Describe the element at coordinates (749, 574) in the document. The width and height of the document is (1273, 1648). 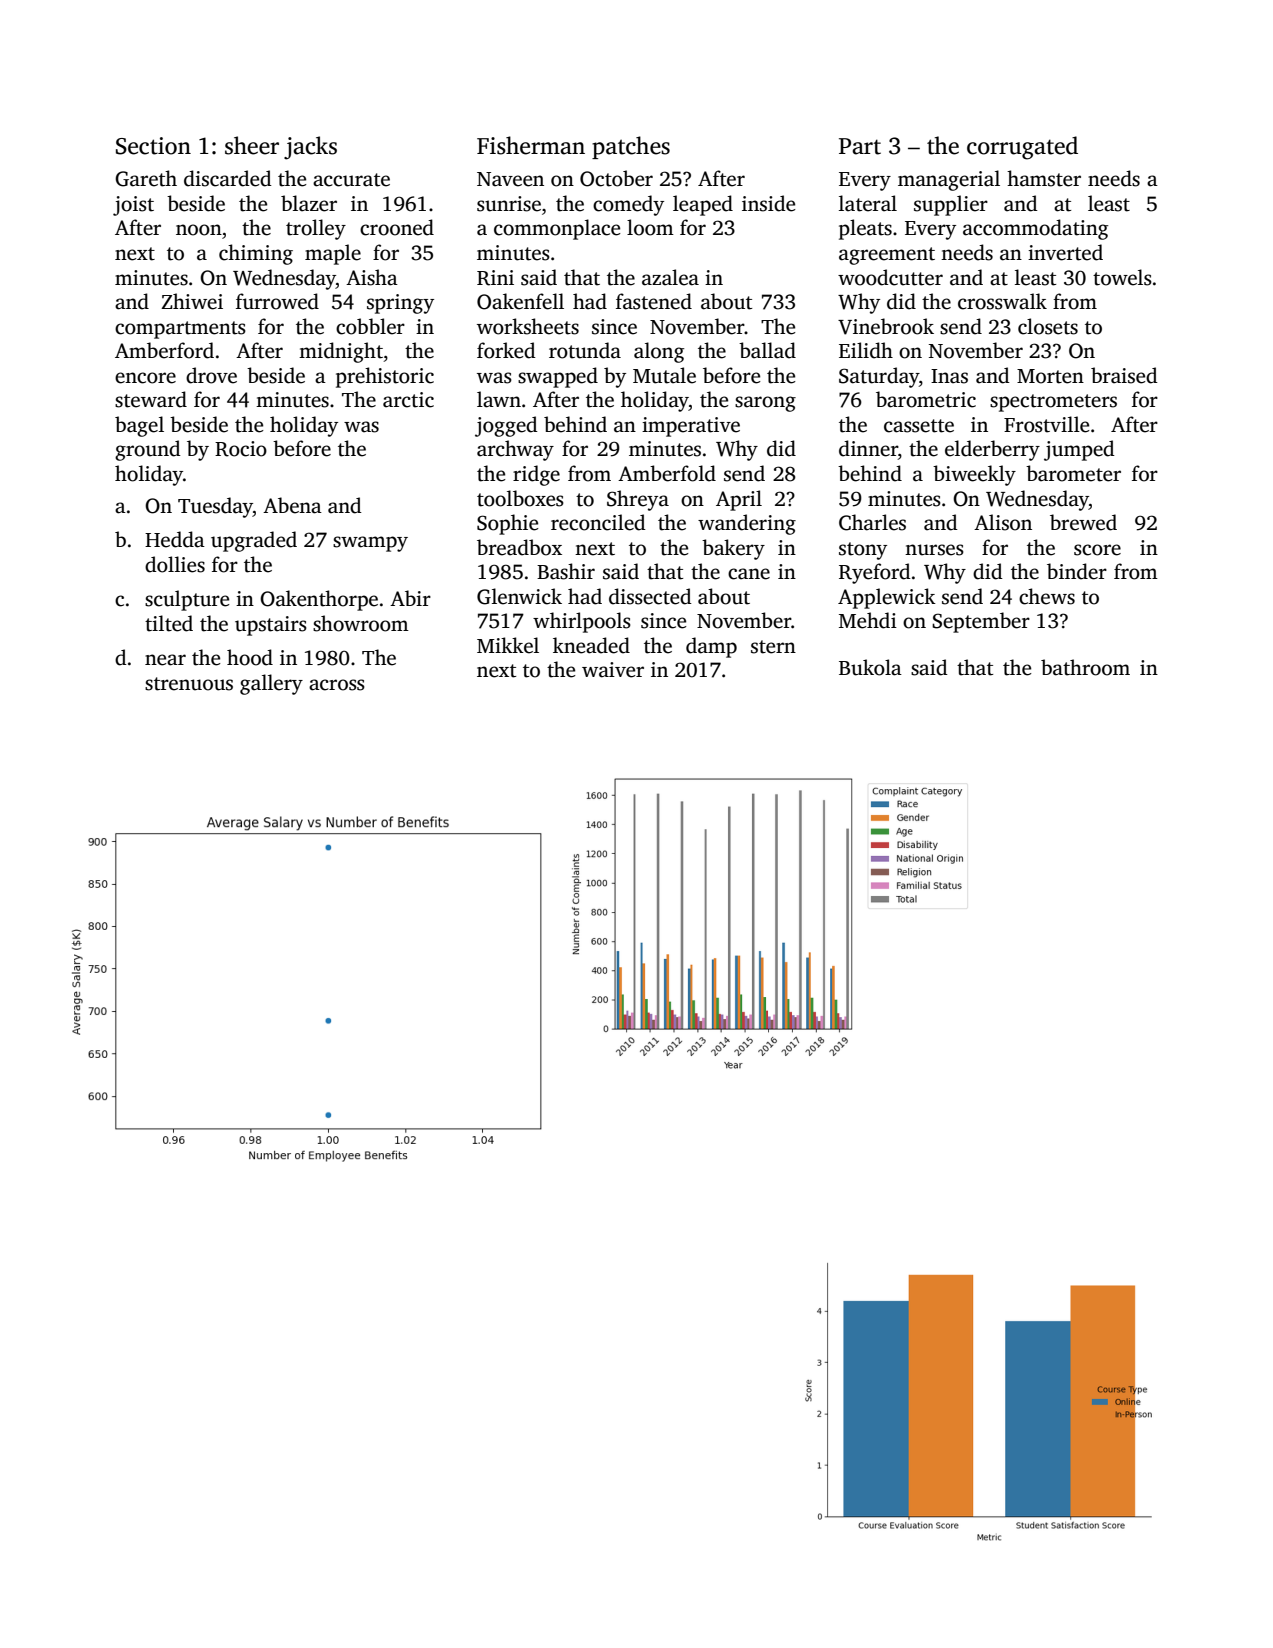
I see `cane` at that location.
